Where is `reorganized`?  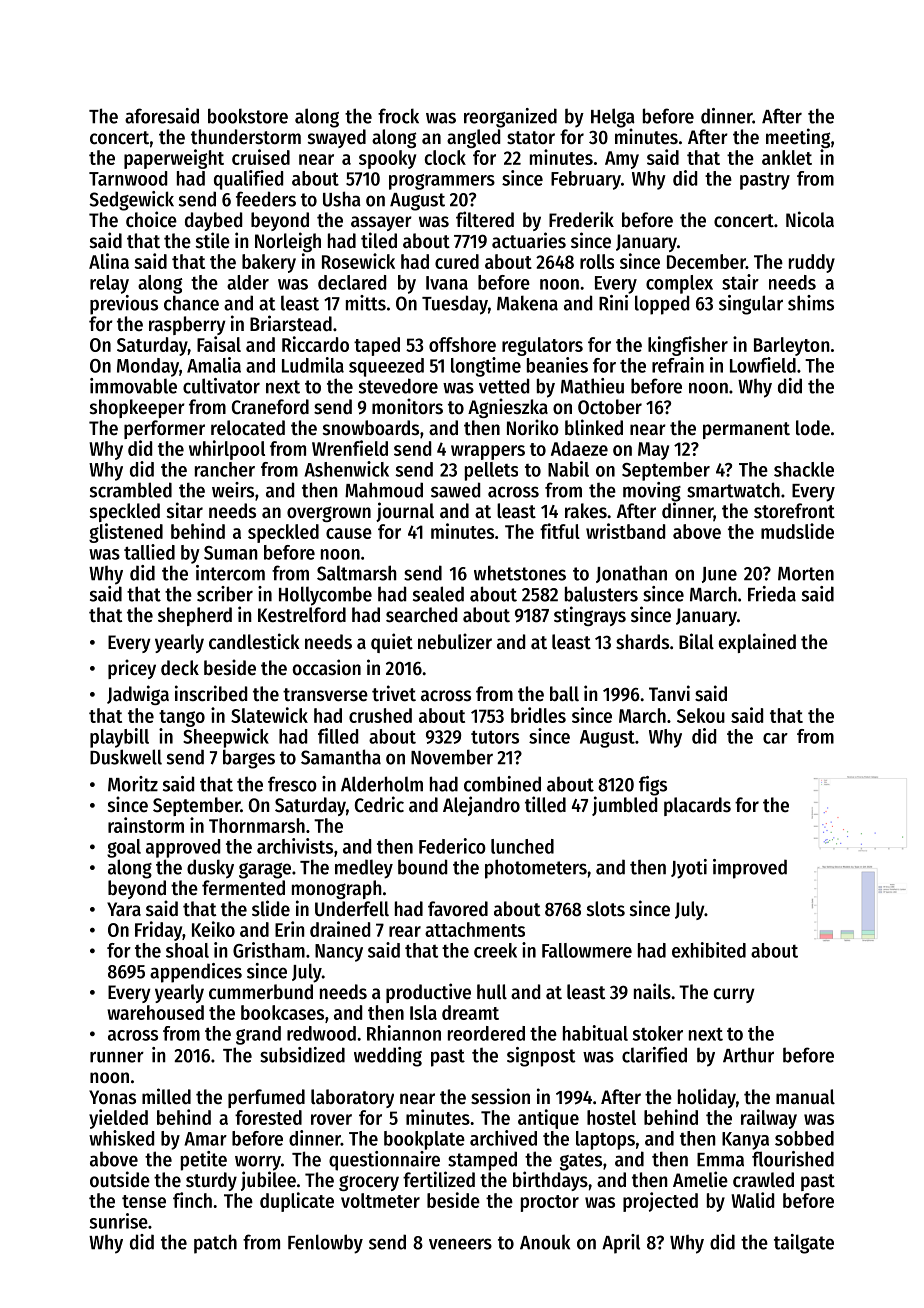
reorganized is located at coordinates (510, 118).
